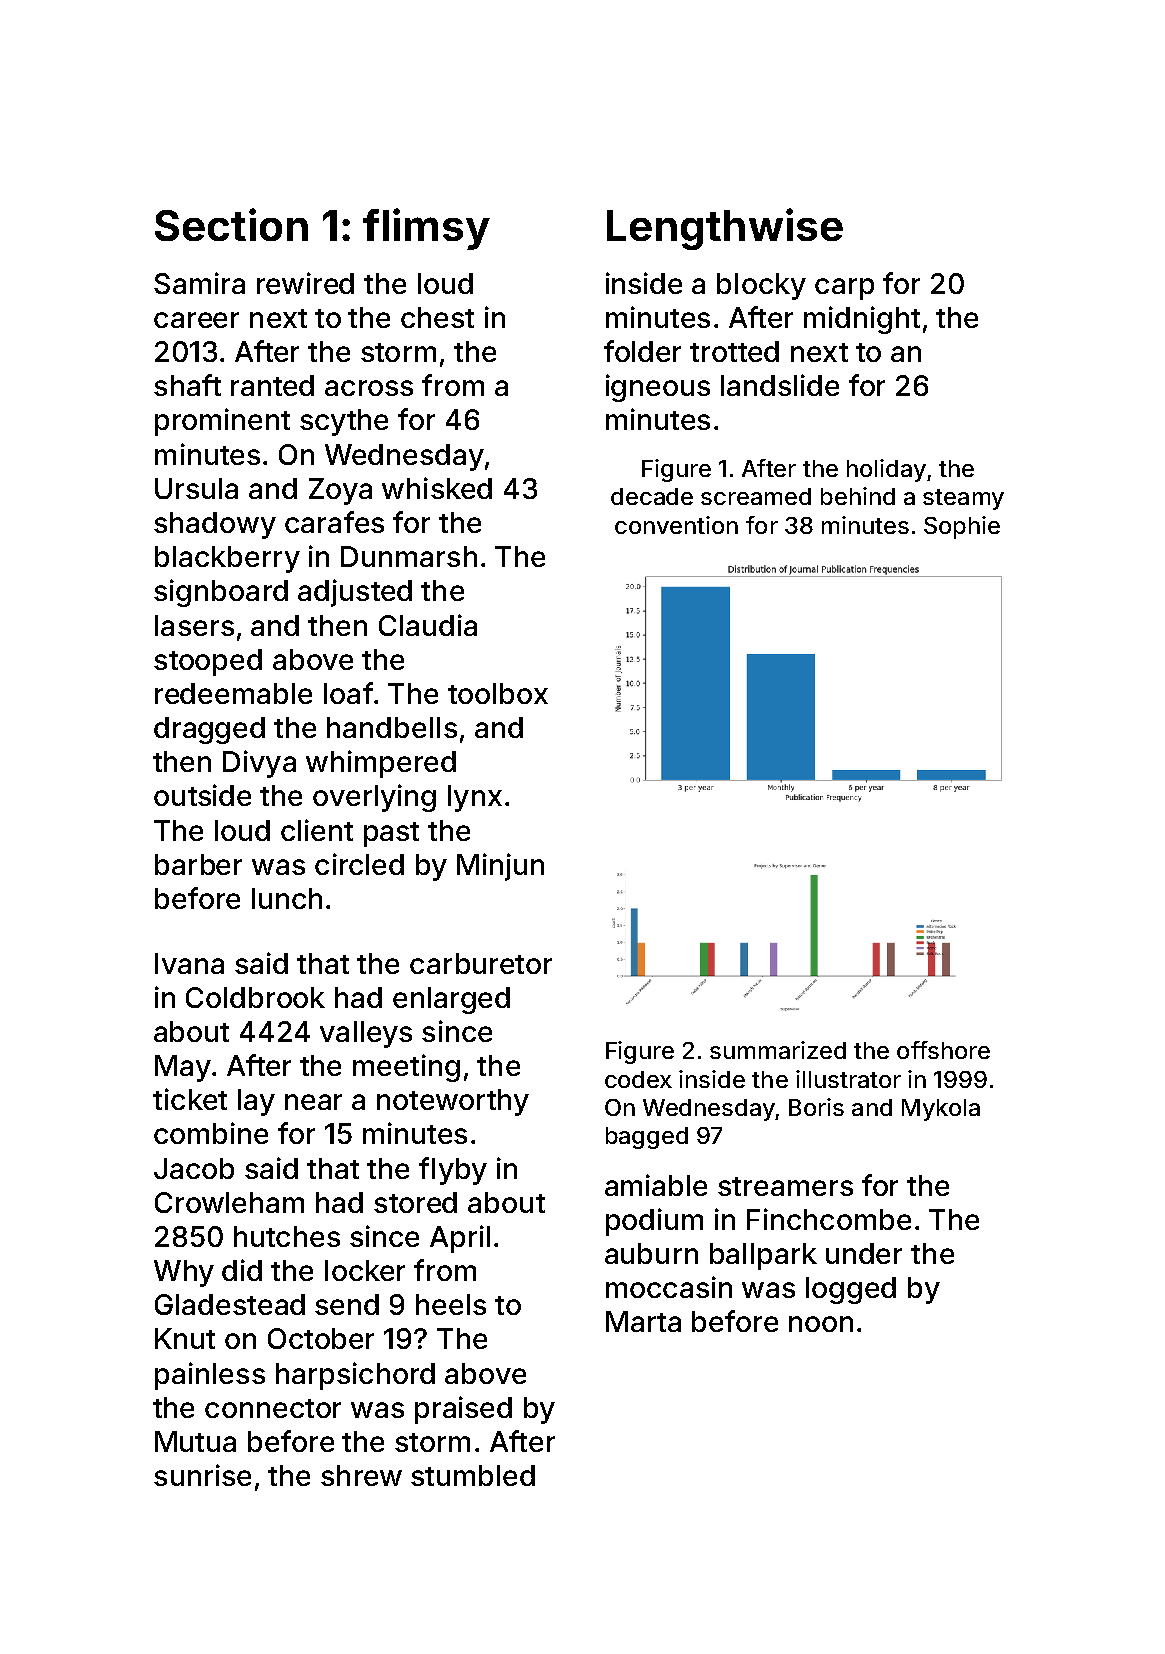 The height and width of the screenshot is (1654, 1165). What do you see at coordinates (451, 1000) in the screenshot?
I see `enlarged` at bounding box center [451, 1000].
